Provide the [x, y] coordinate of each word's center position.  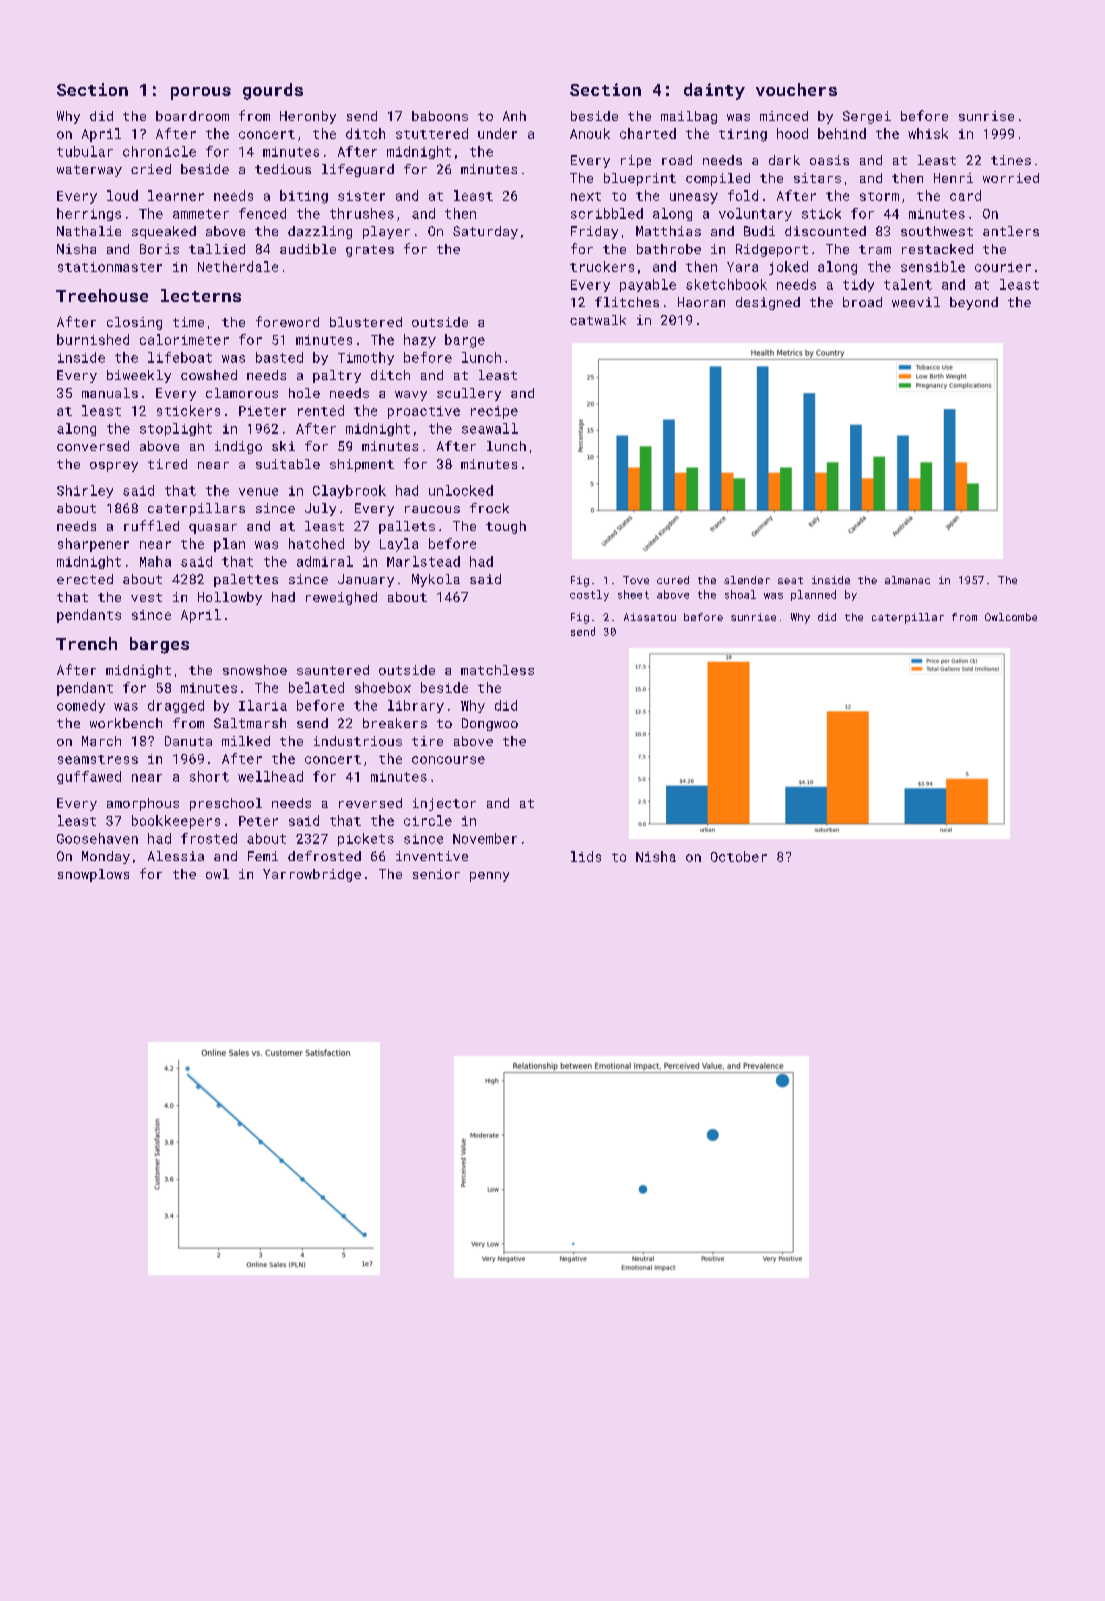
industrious [358, 741]
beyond [974, 303]
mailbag [689, 117]
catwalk [598, 320]
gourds [273, 91]
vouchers [796, 89]
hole [304, 393]
